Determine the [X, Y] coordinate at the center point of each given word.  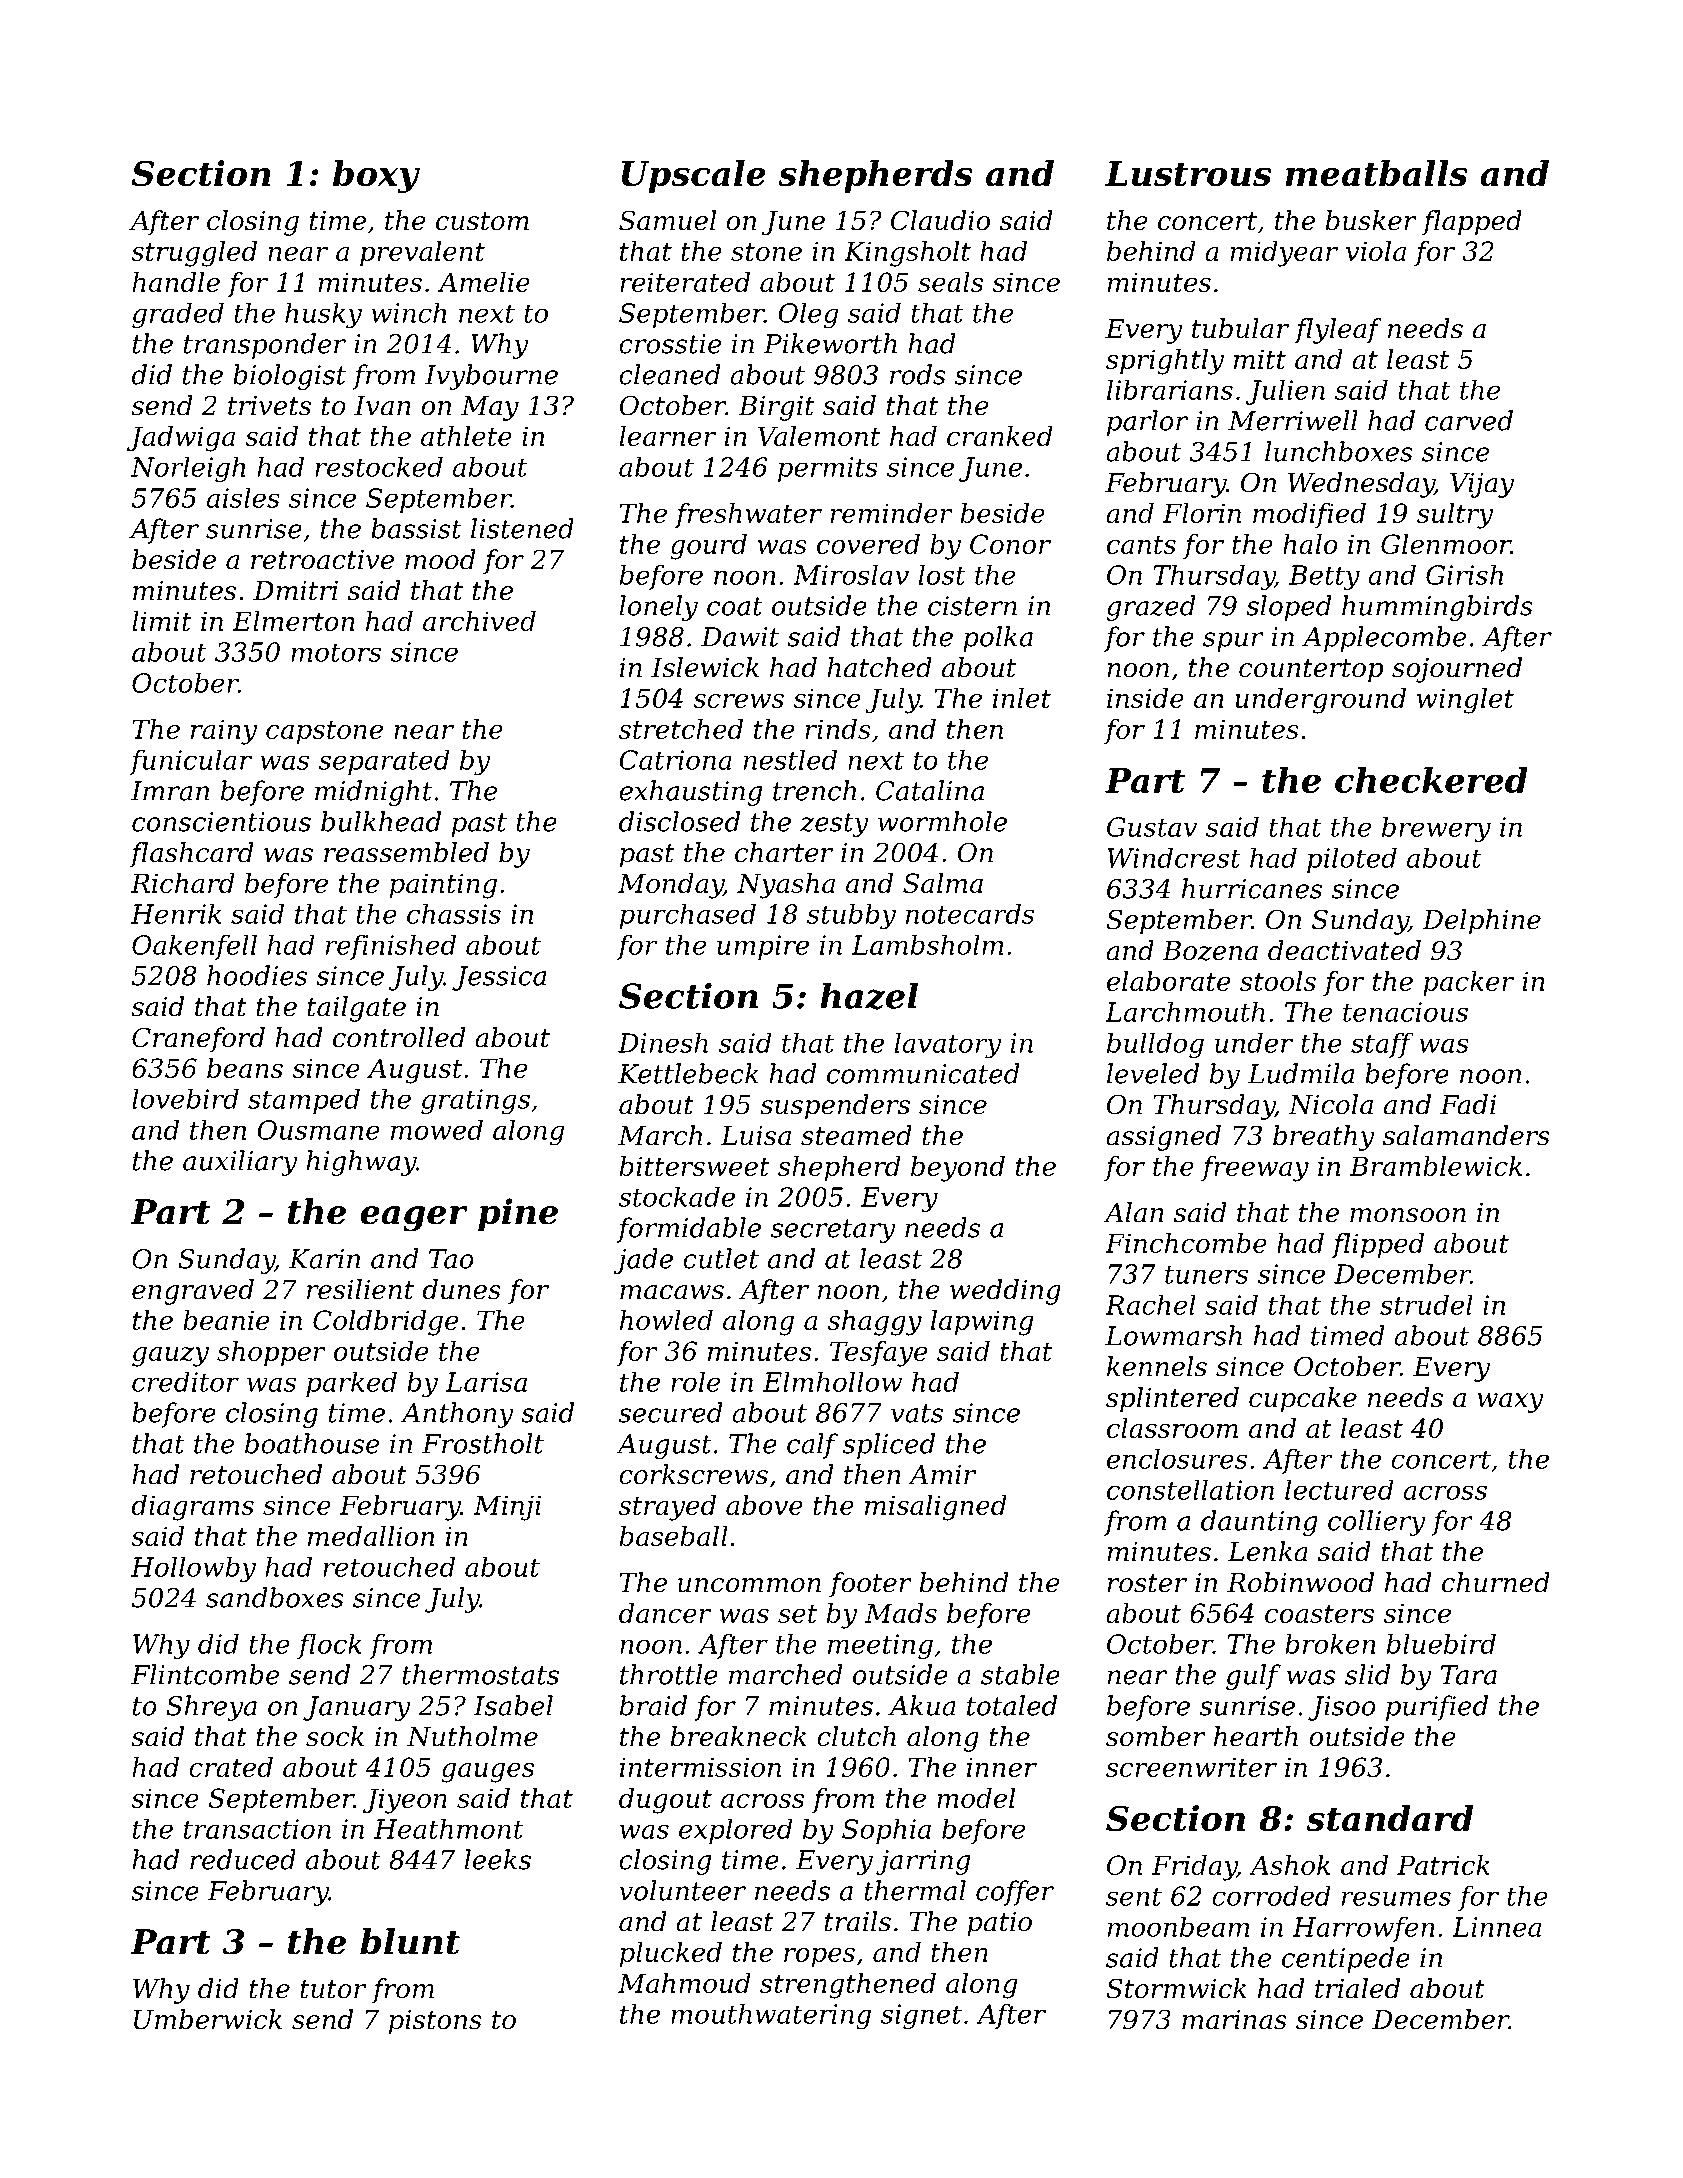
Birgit [776, 408]
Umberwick [208, 2019]
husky [323, 315]
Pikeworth [830, 343]
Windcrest [1174, 857]
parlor [1147, 423]
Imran [170, 791]
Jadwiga [181, 439]
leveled [1153, 1073]
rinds [838, 729]
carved [1469, 420]
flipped [1377, 1245]
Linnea [1496, 1927]
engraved [193, 1292]
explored [736, 1831]
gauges [487, 1773]
